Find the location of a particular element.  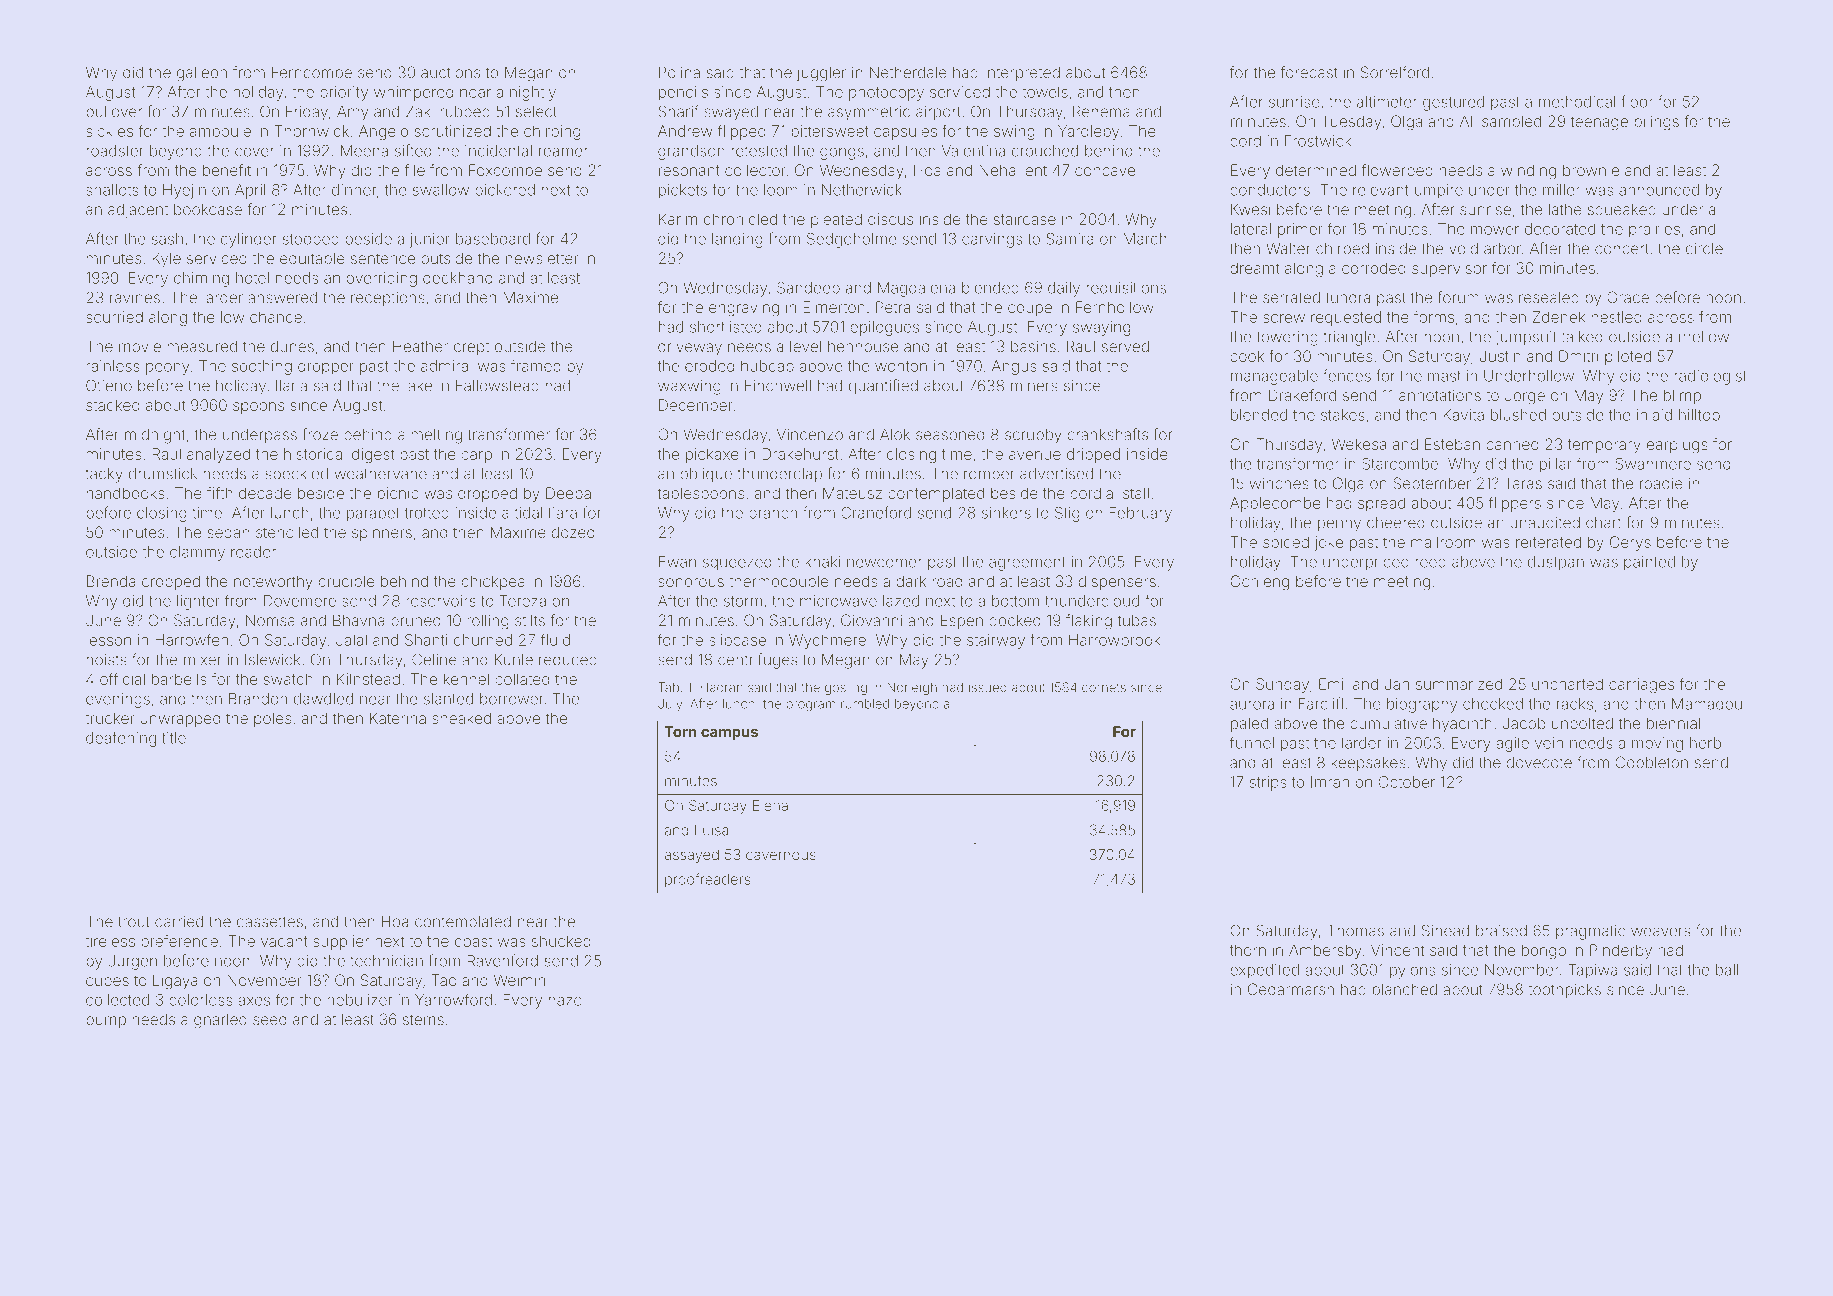

poles is located at coordinates (272, 719).
